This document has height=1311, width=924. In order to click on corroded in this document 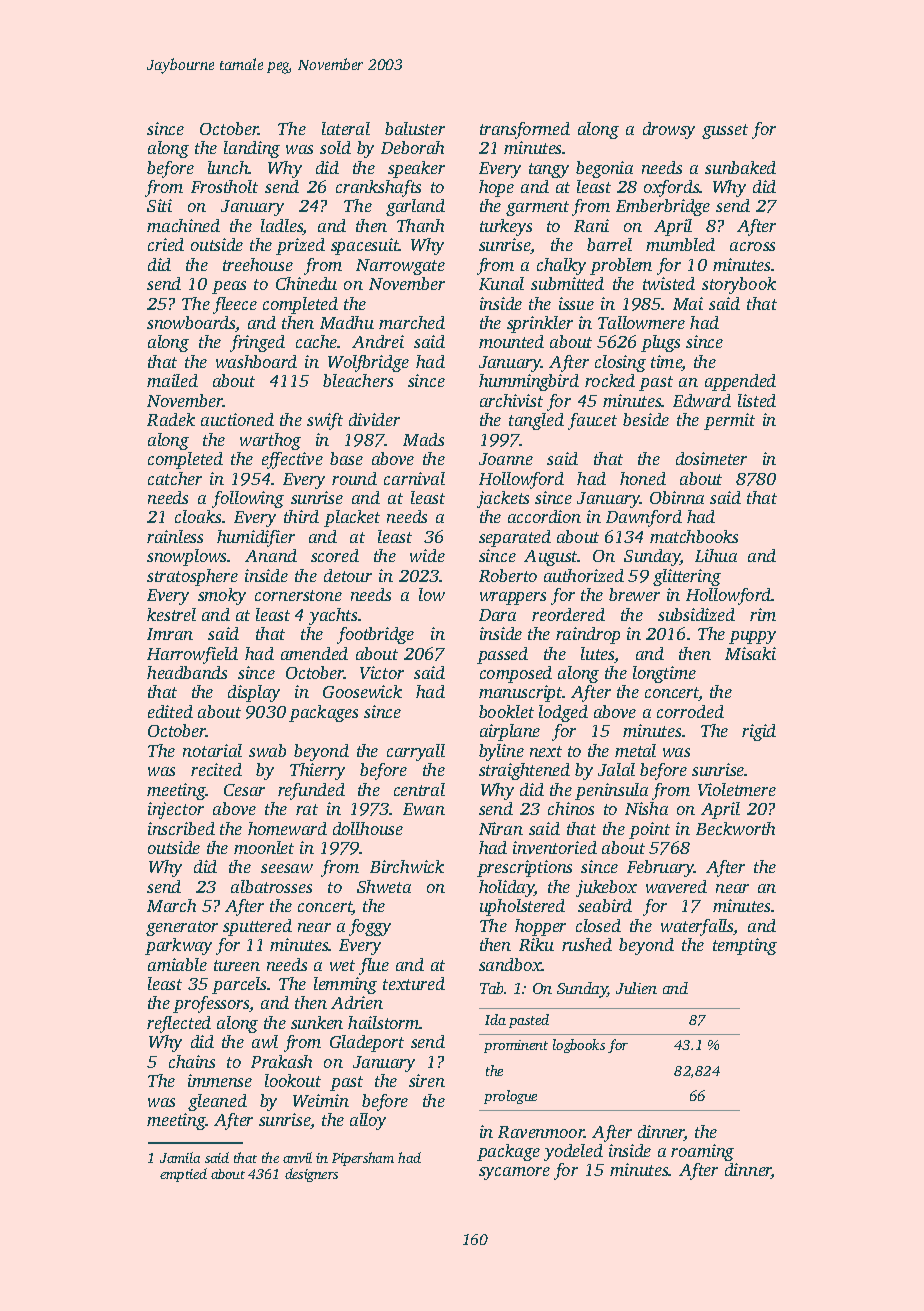, I will do `click(690, 711)`.
